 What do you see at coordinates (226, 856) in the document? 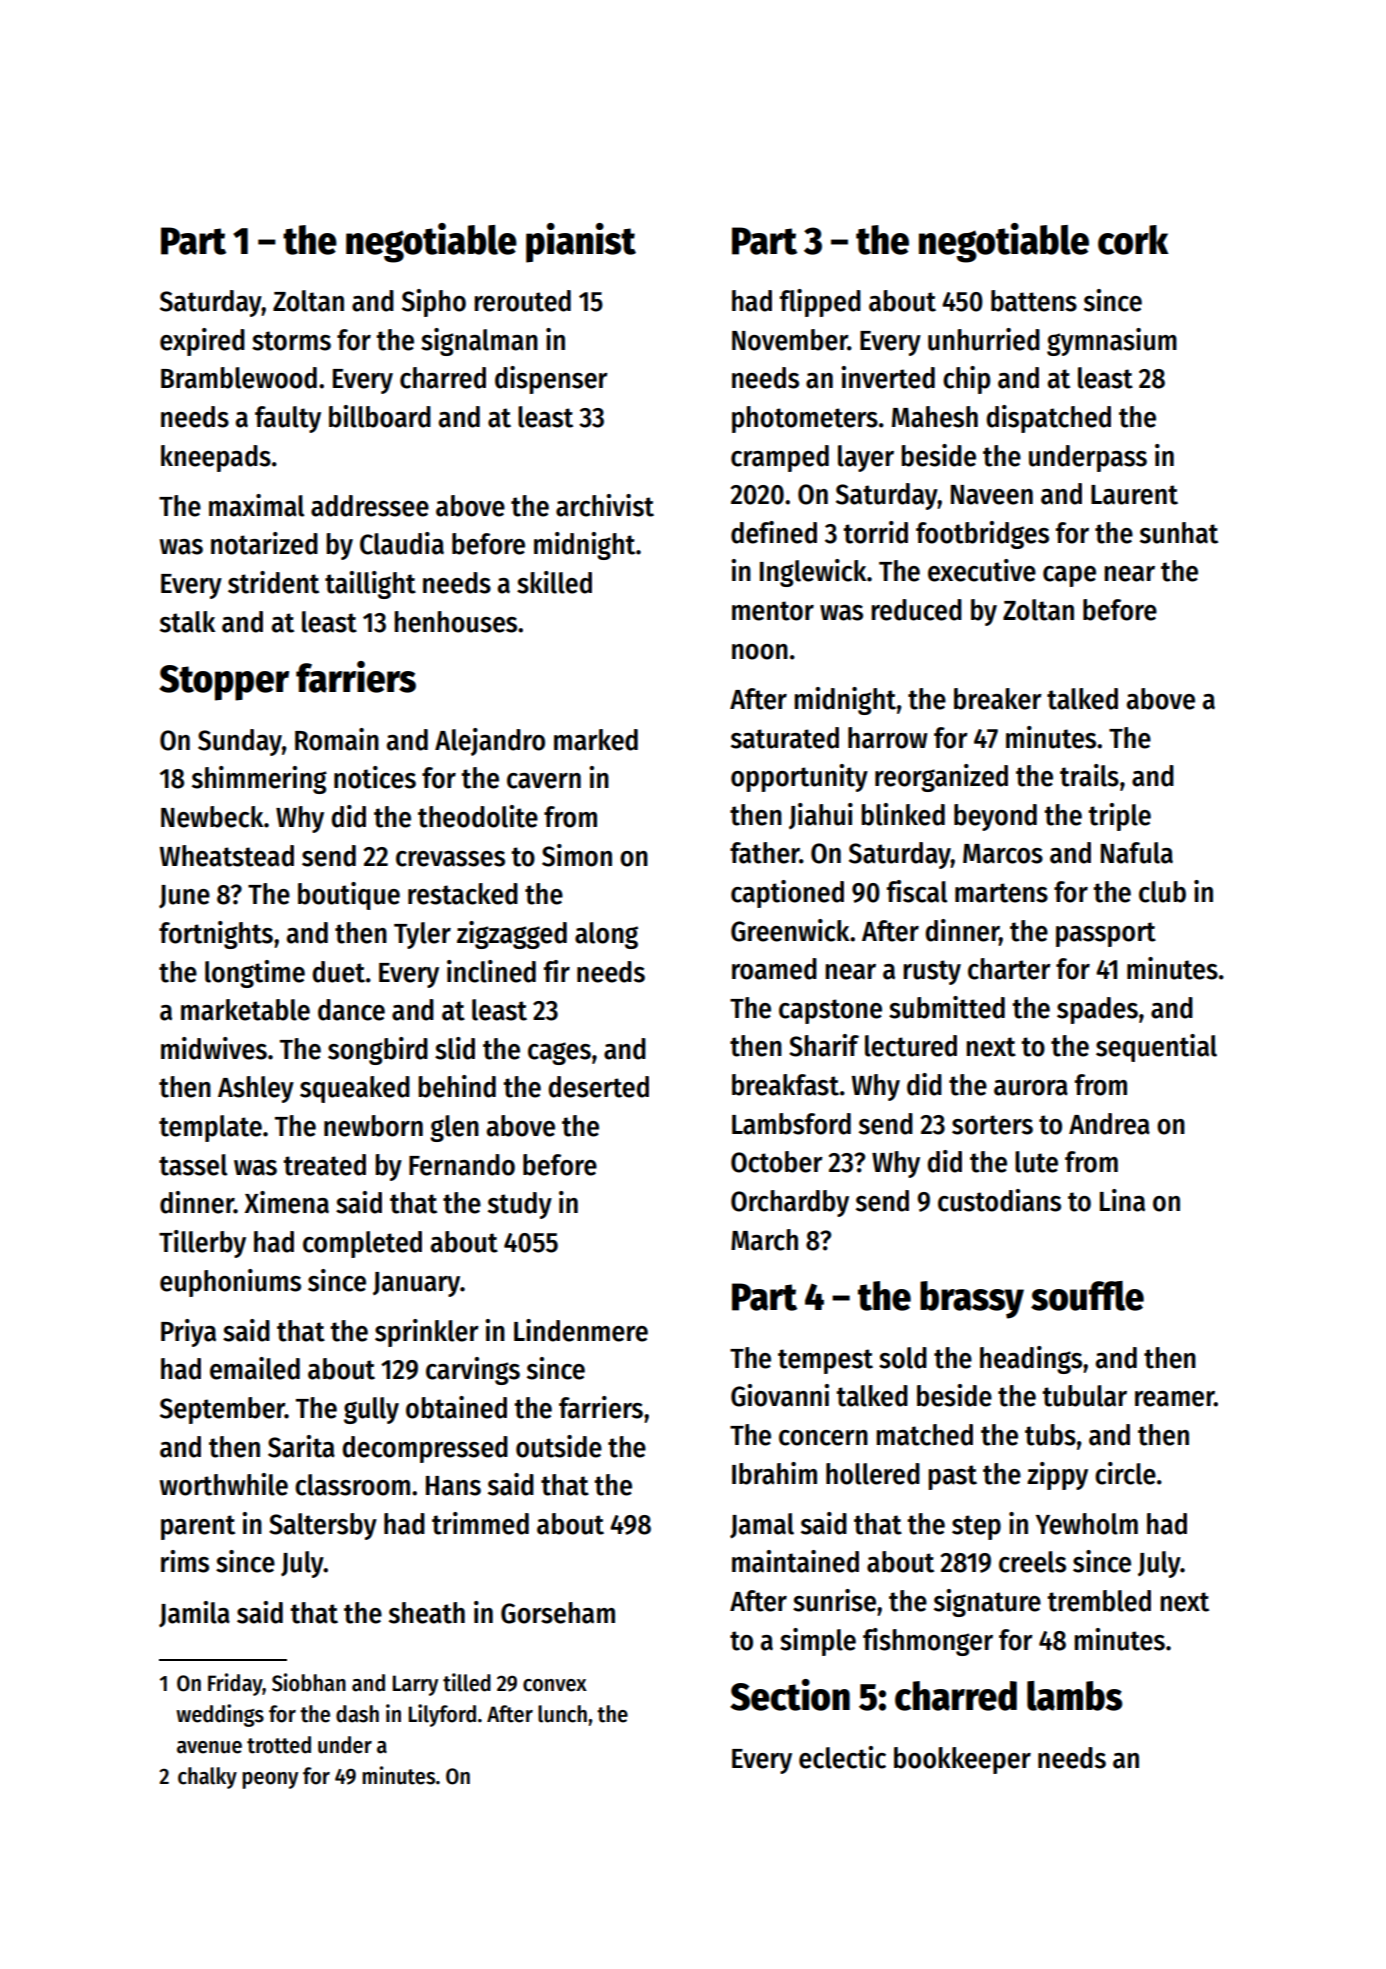
I see `Wheatstead` at bounding box center [226, 856].
